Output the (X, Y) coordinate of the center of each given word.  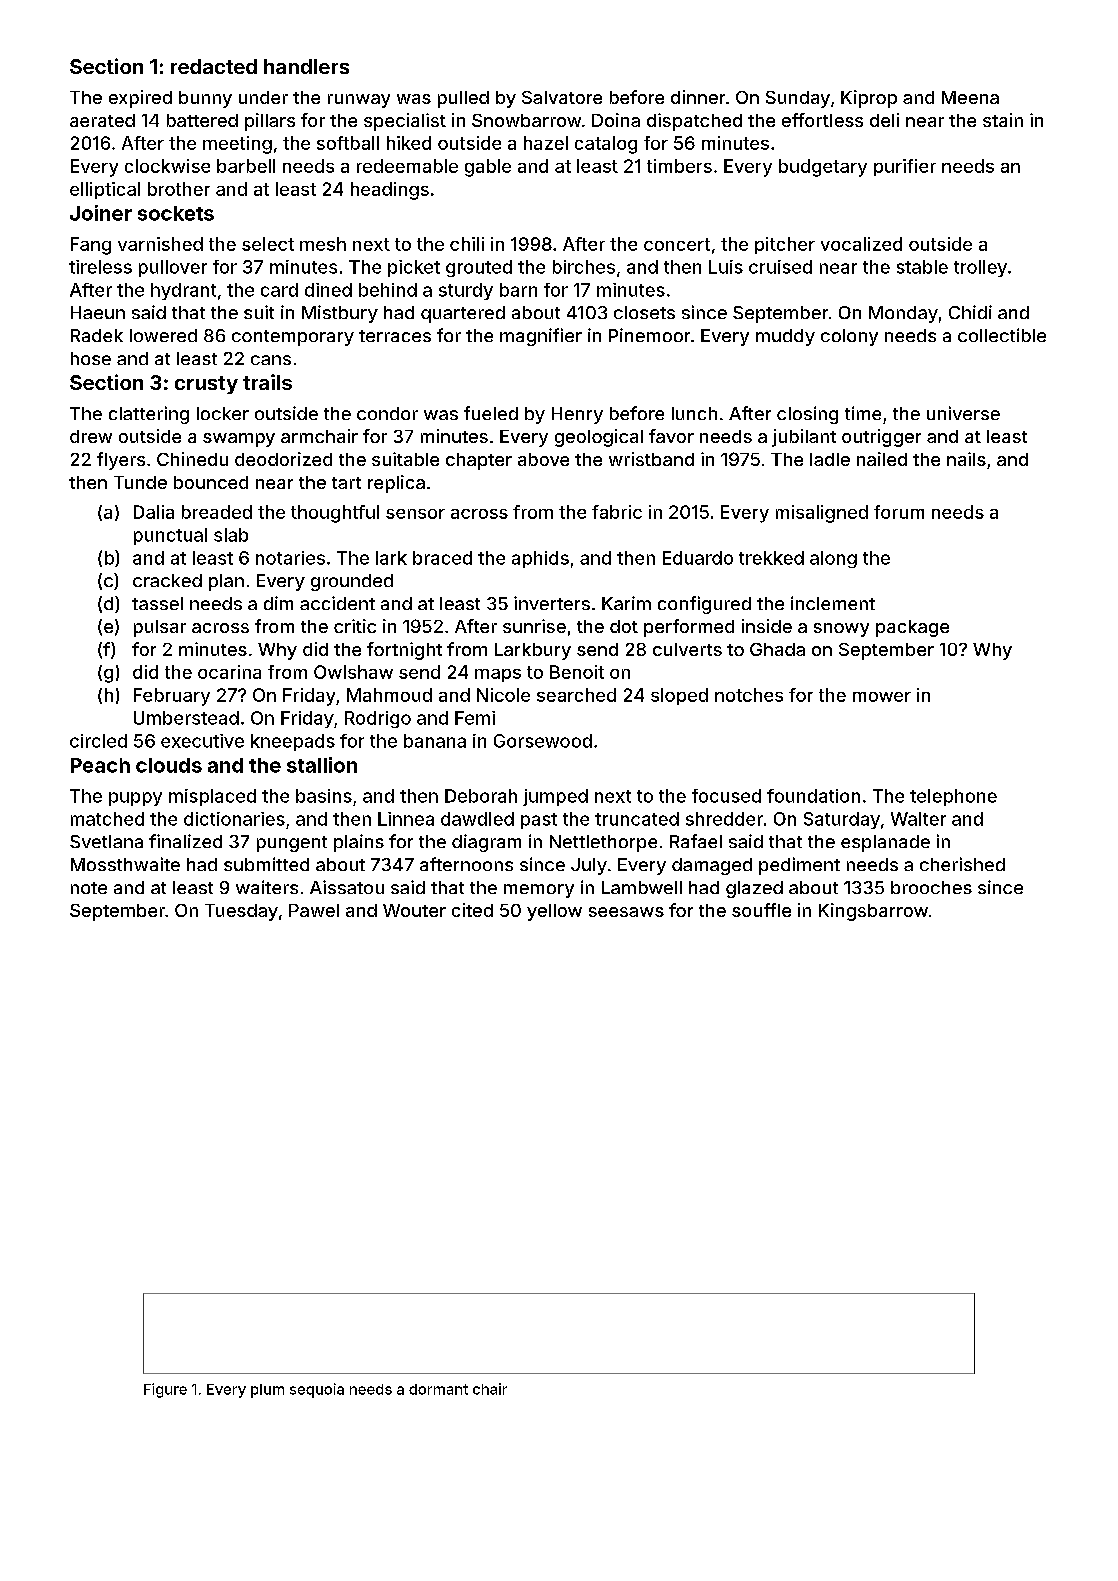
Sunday (798, 99)
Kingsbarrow (873, 912)
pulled (463, 99)
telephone (953, 797)
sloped (679, 696)
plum (267, 1391)
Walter (918, 819)
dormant (438, 1389)
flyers (121, 461)
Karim (626, 603)
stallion (322, 765)
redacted (214, 66)
